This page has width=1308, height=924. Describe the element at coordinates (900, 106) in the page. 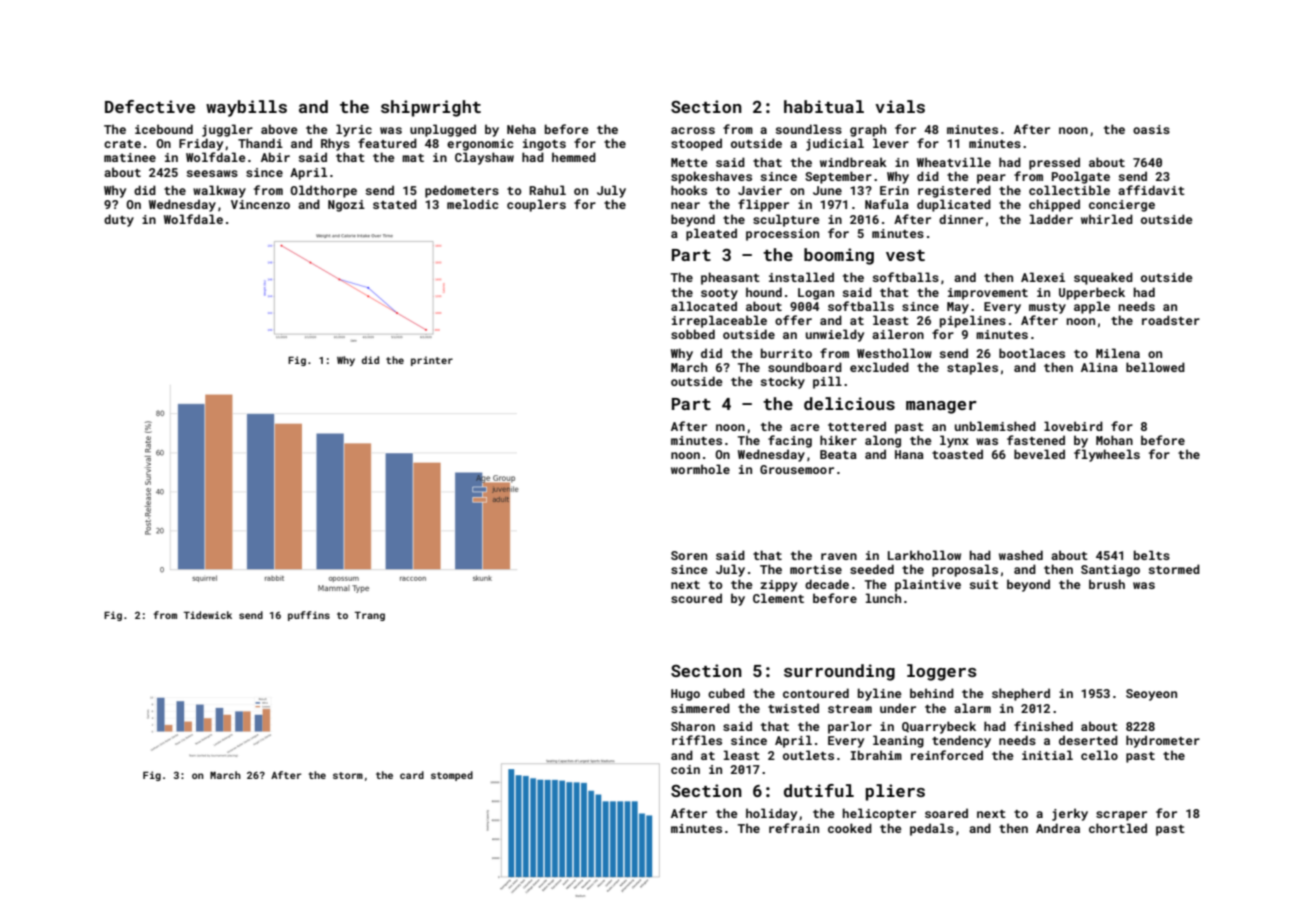

I see `vials` at that location.
